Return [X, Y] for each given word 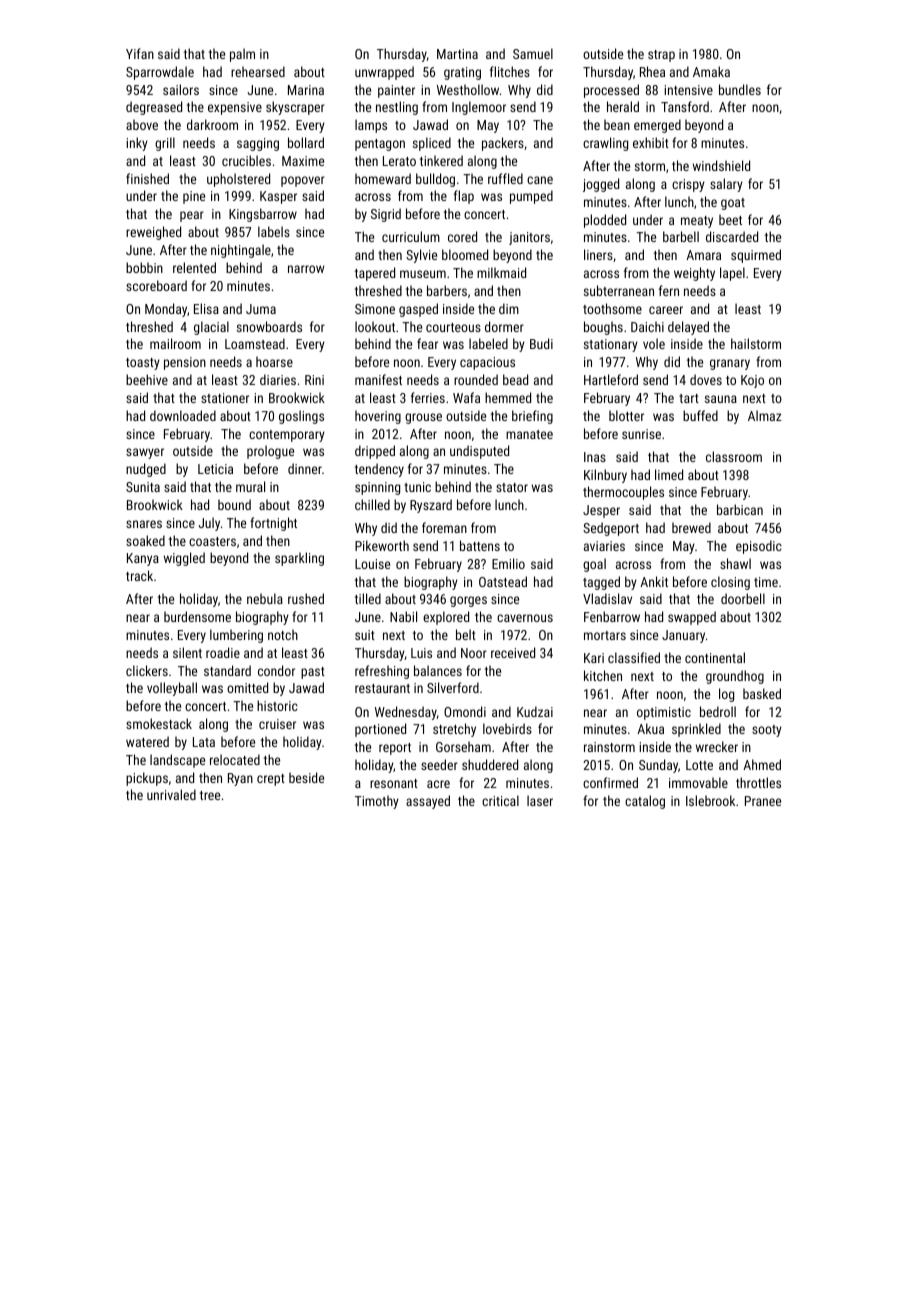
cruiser [277, 724]
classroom [734, 456]
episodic [759, 547]
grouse [423, 418]
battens [480, 545]
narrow [306, 269]
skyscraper [295, 108]
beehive [147, 379]
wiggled [184, 559]
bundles [740, 89]
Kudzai [535, 711]
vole [654, 343]
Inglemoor [479, 108]
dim [509, 308]
